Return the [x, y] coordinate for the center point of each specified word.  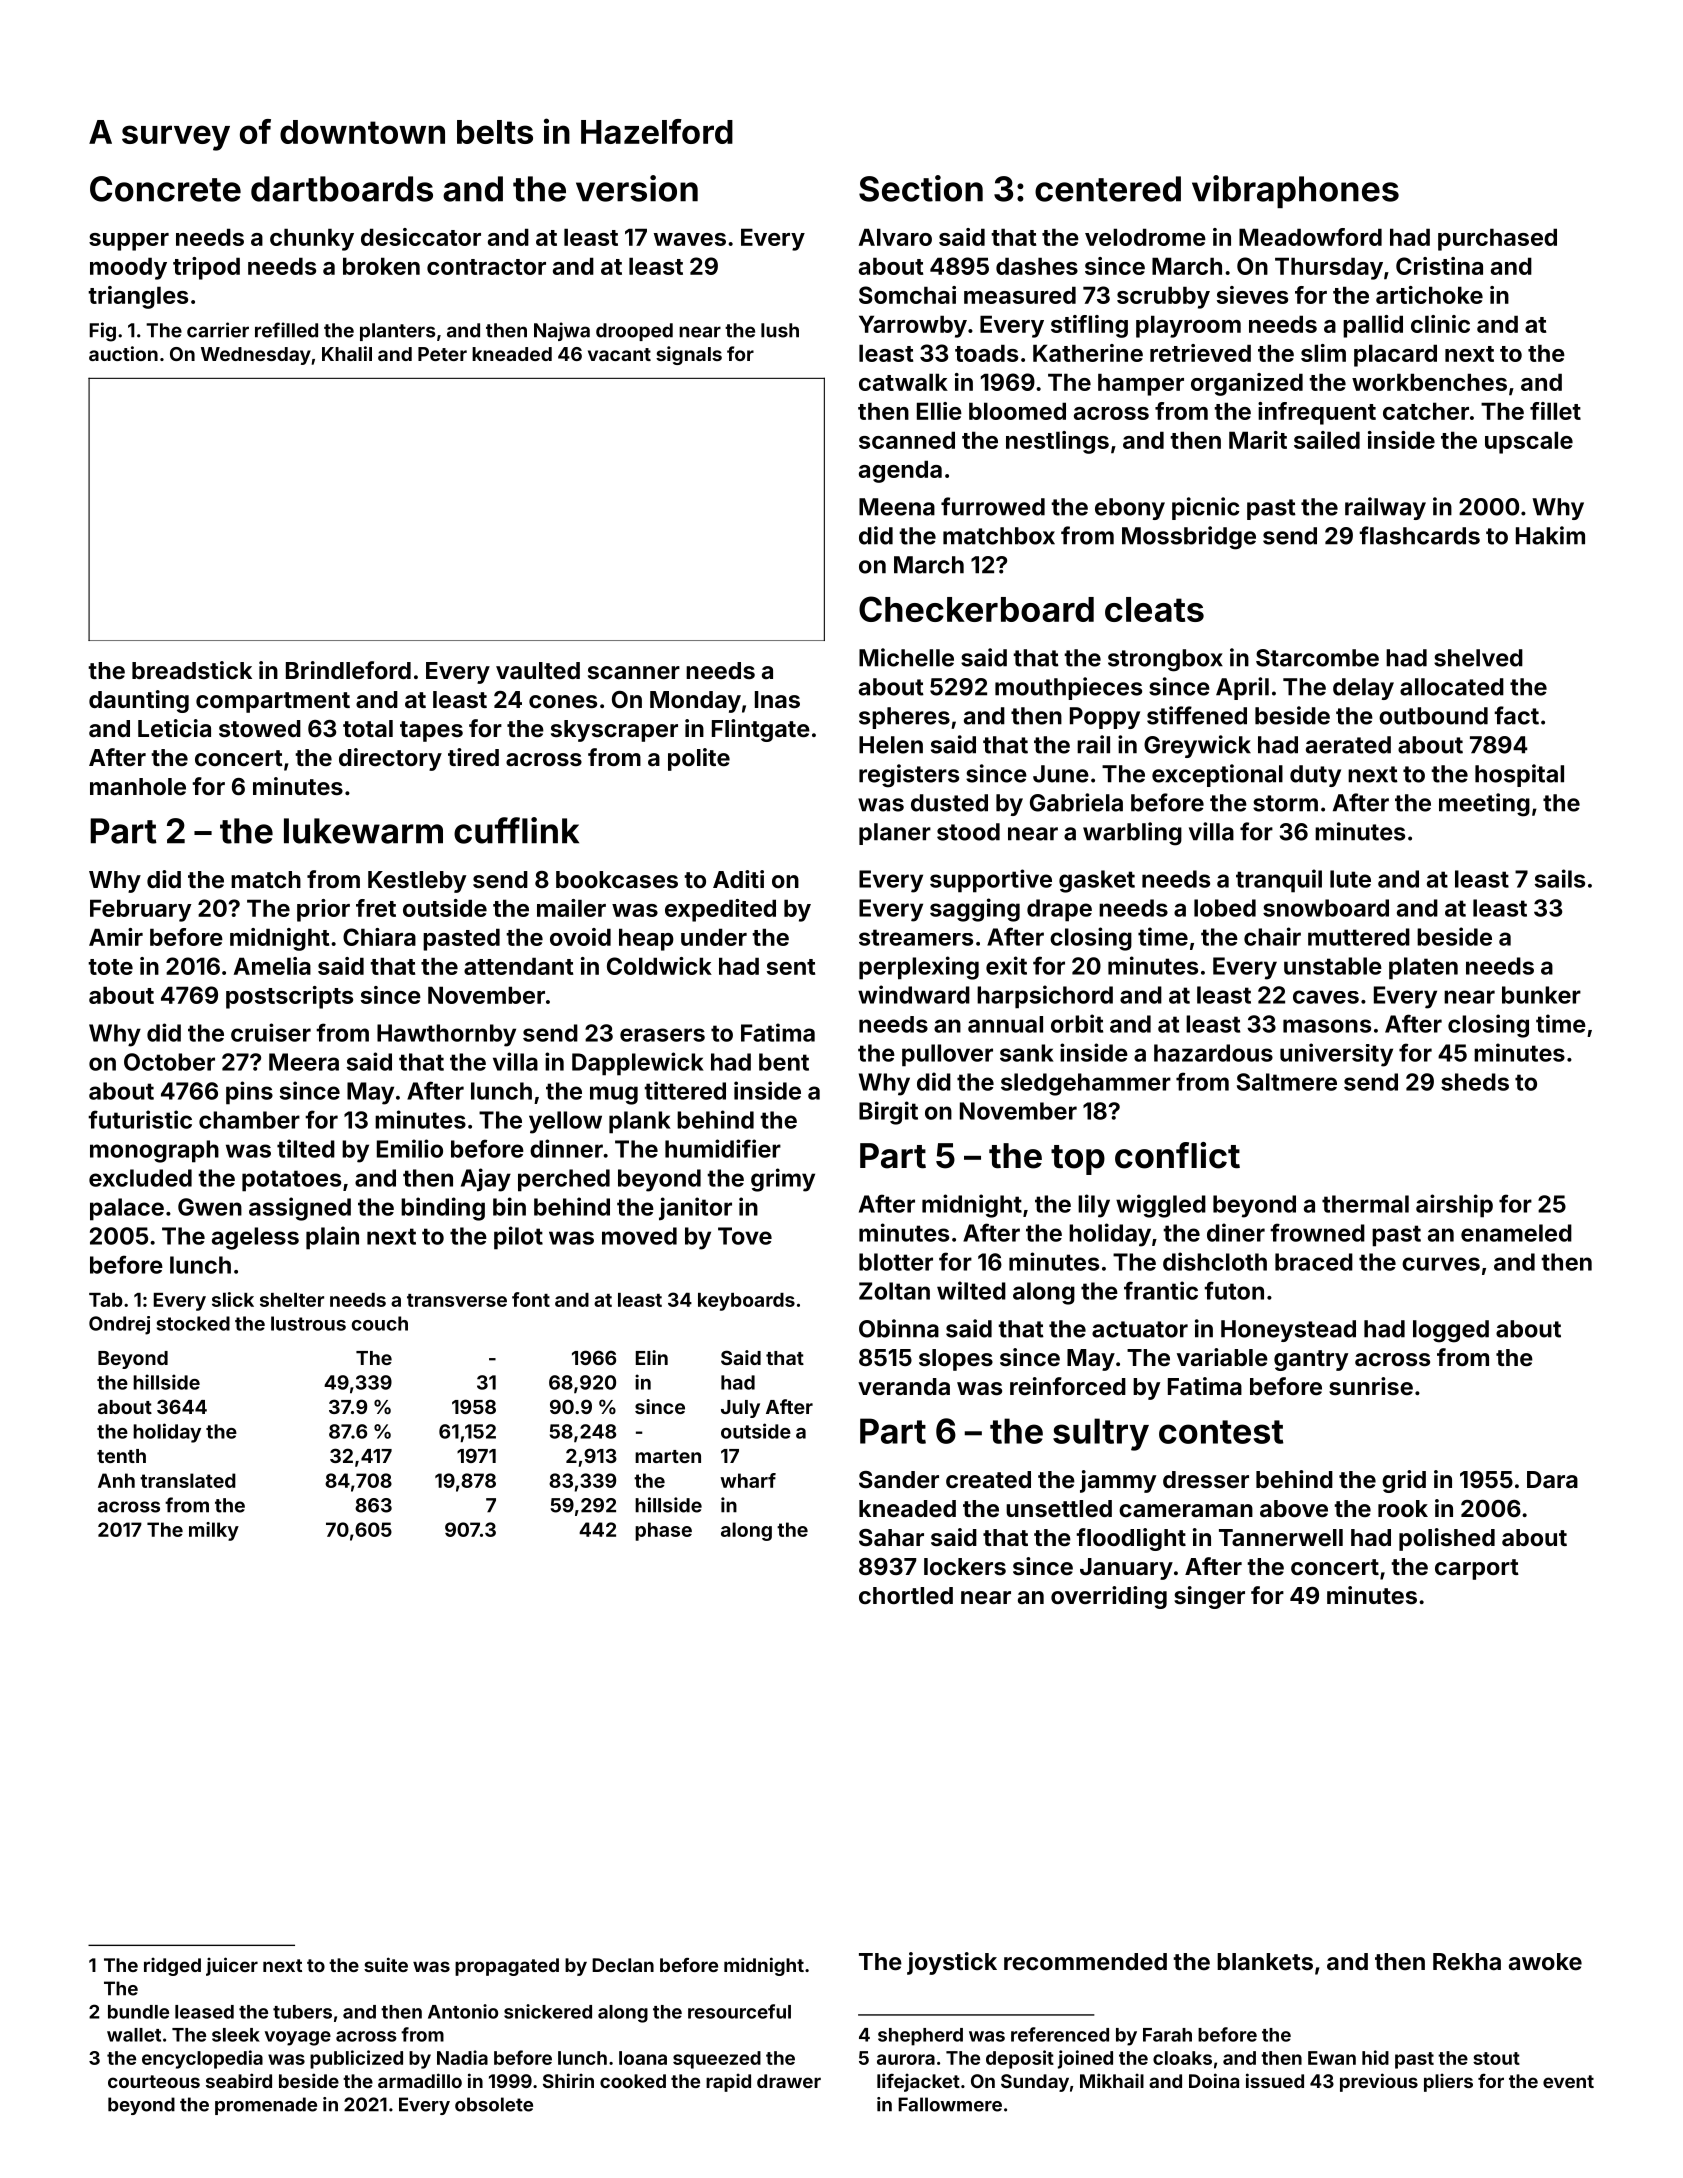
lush [780, 330]
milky [214, 1531]
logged [1451, 1331]
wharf [748, 1480]
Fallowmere [950, 2104]
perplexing [919, 968]
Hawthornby [446, 1035]
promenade [266, 2106]
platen [1423, 968]
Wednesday [256, 356]
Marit [1258, 440]
